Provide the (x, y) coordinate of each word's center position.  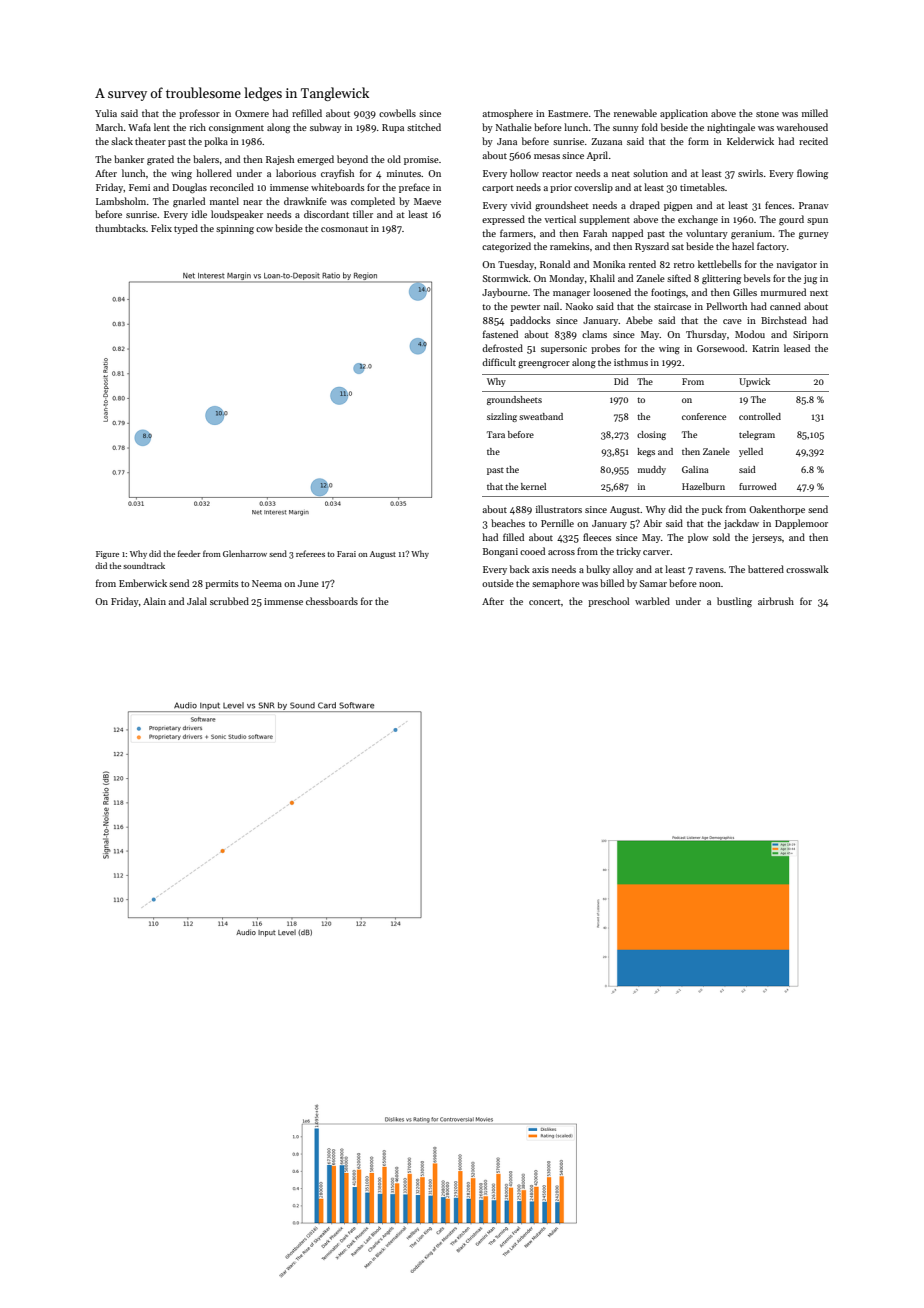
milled (815, 113)
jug (810, 280)
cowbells (397, 113)
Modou (750, 334)
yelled (751, 452)
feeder (189, 553)
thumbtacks (120, 228)
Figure (107, 555)
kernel (533, 486)
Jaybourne (505, 293)
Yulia (106, 113)
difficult (499, 362)
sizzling (502, 417)
